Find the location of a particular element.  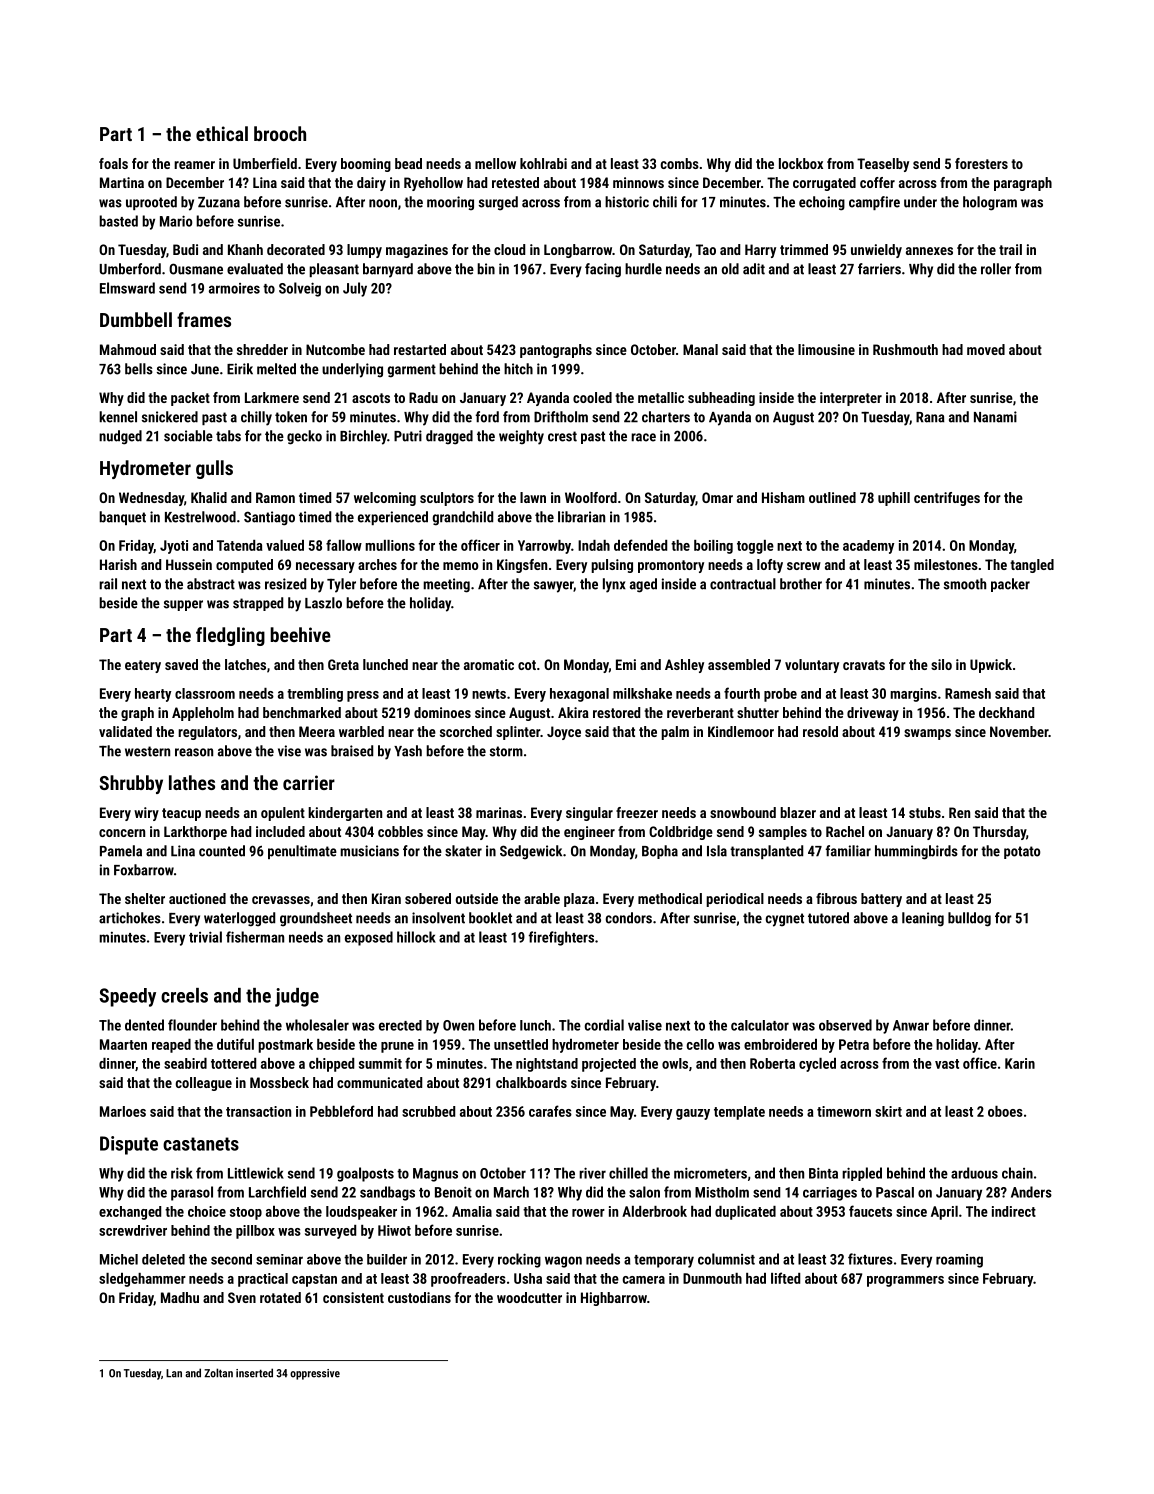

trivial is located at coordinates (205, 937).
